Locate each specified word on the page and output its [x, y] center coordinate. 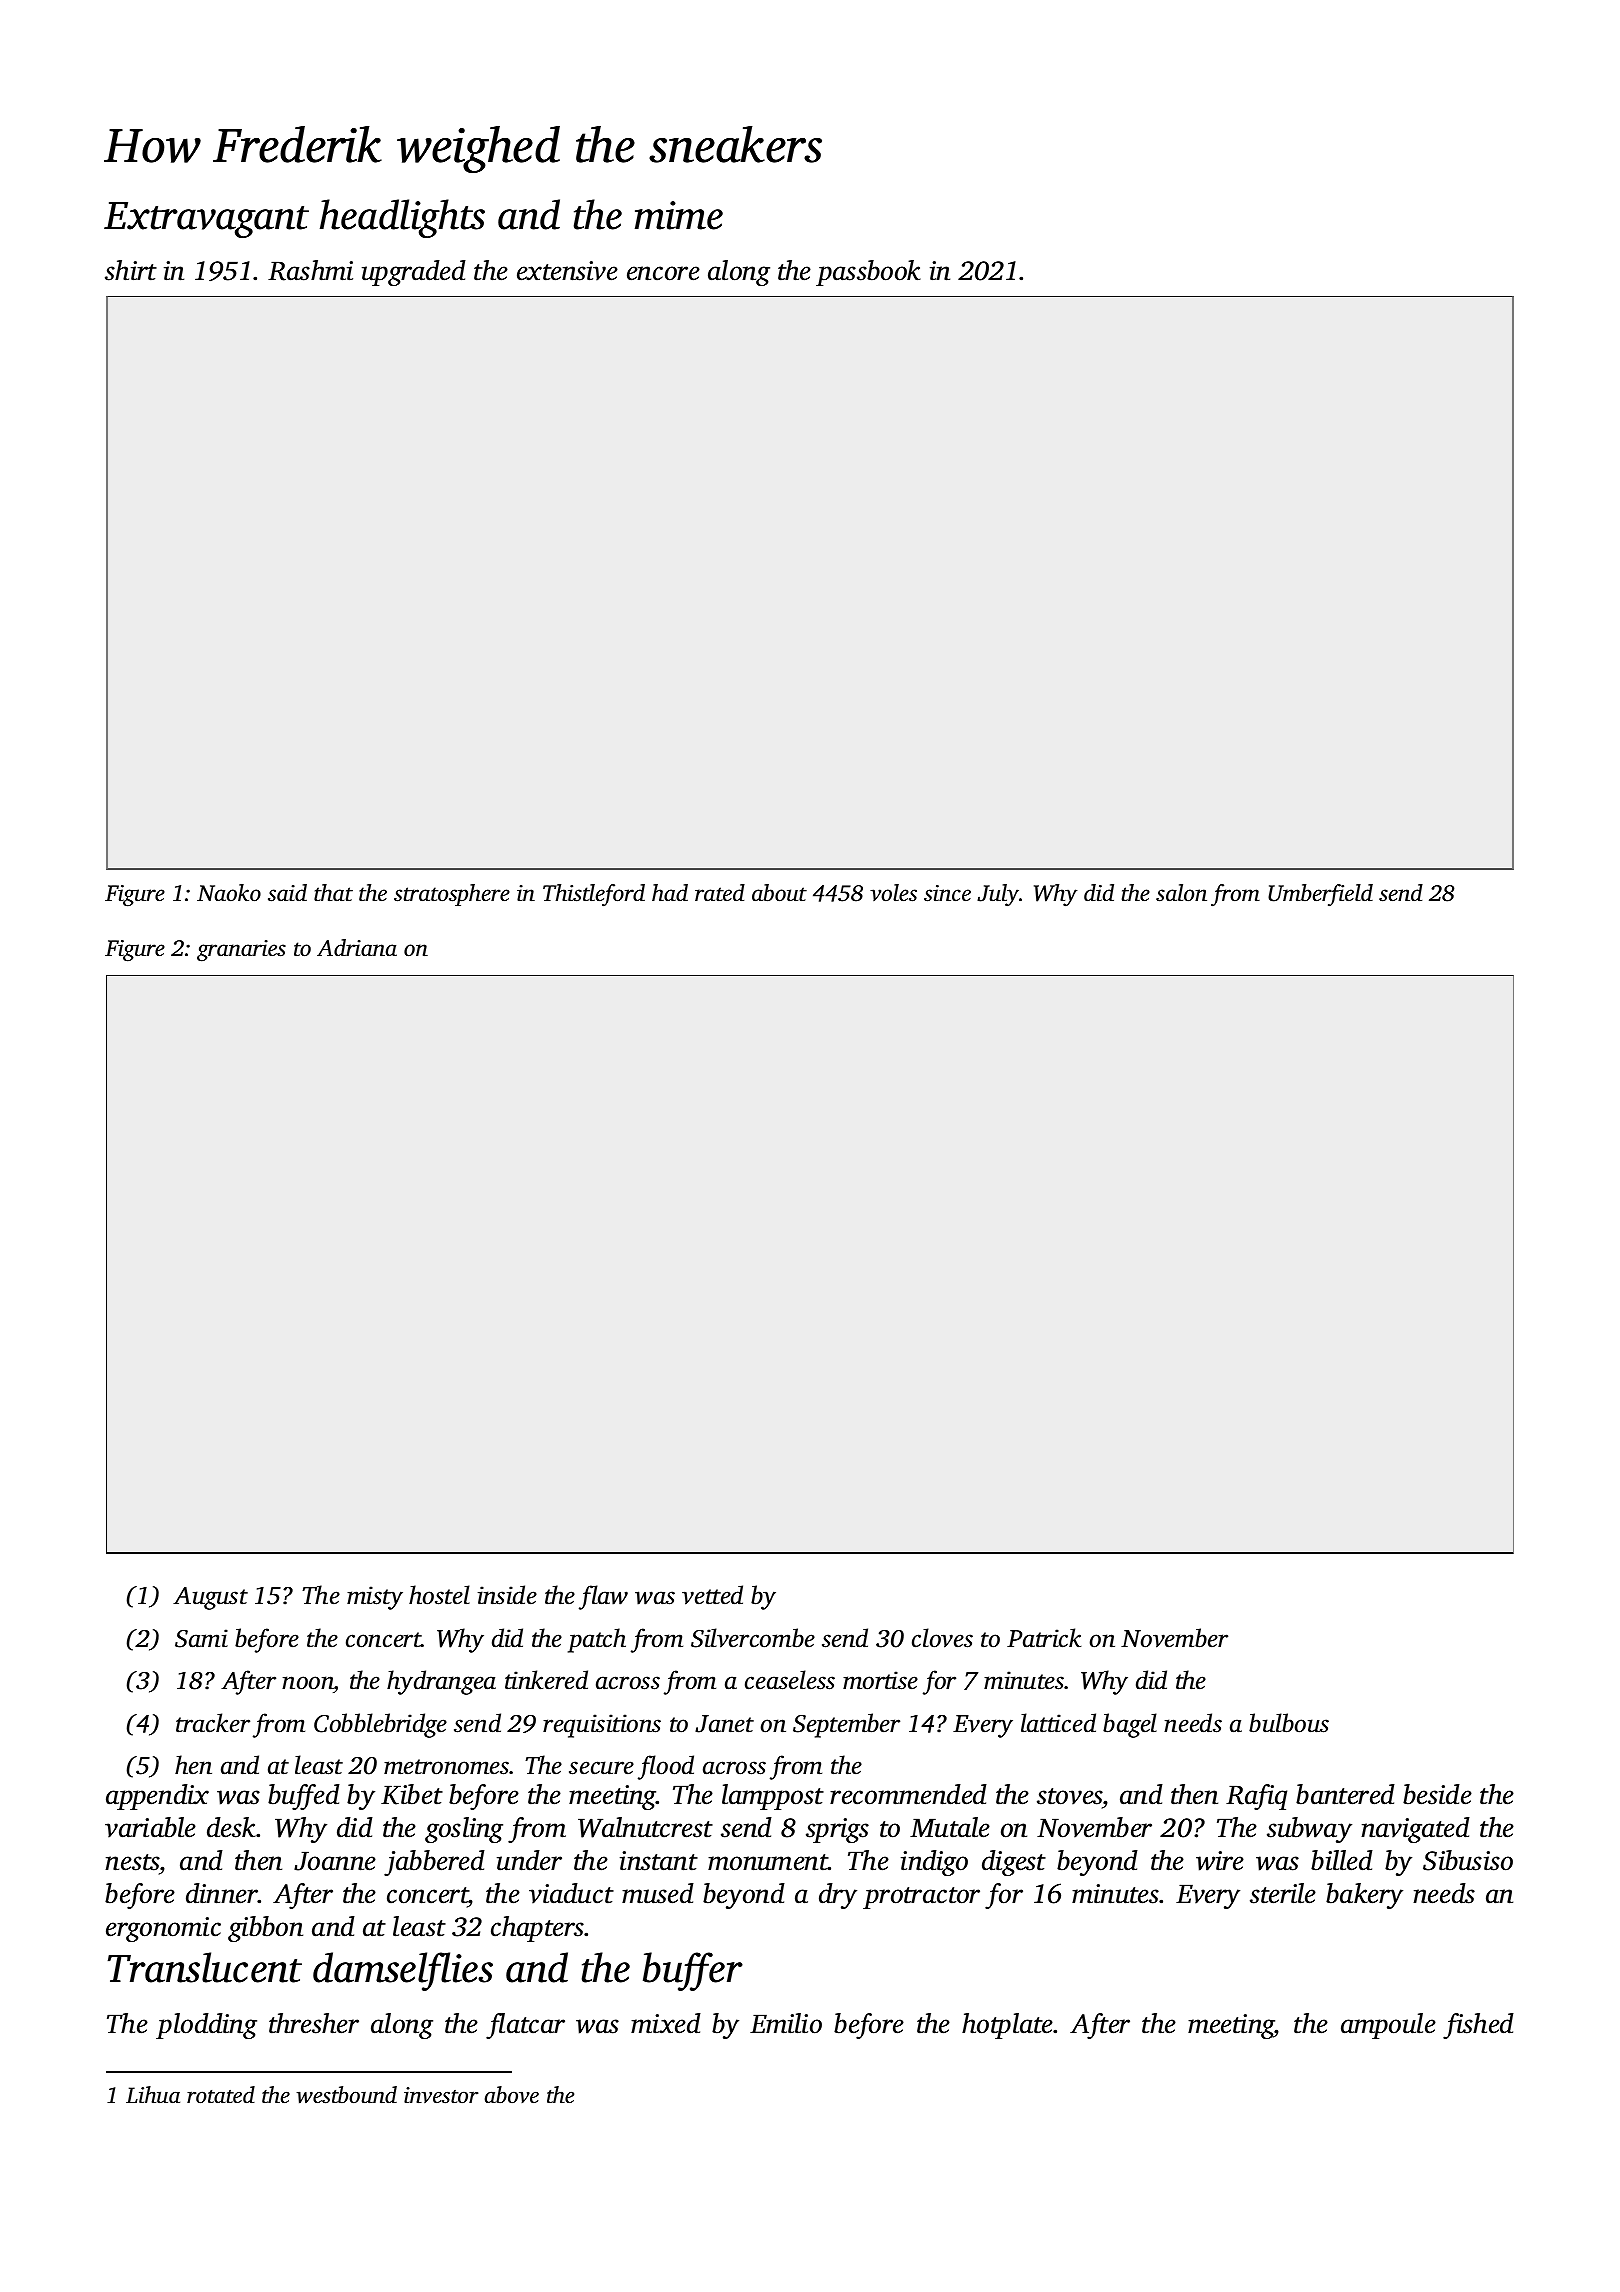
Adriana [357, 948]
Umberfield [1320, 895]
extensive [567, 271]
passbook [868, 273]
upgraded [414, 273]
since [947, 893]
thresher [314, 2023]
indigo [934, 1863]
